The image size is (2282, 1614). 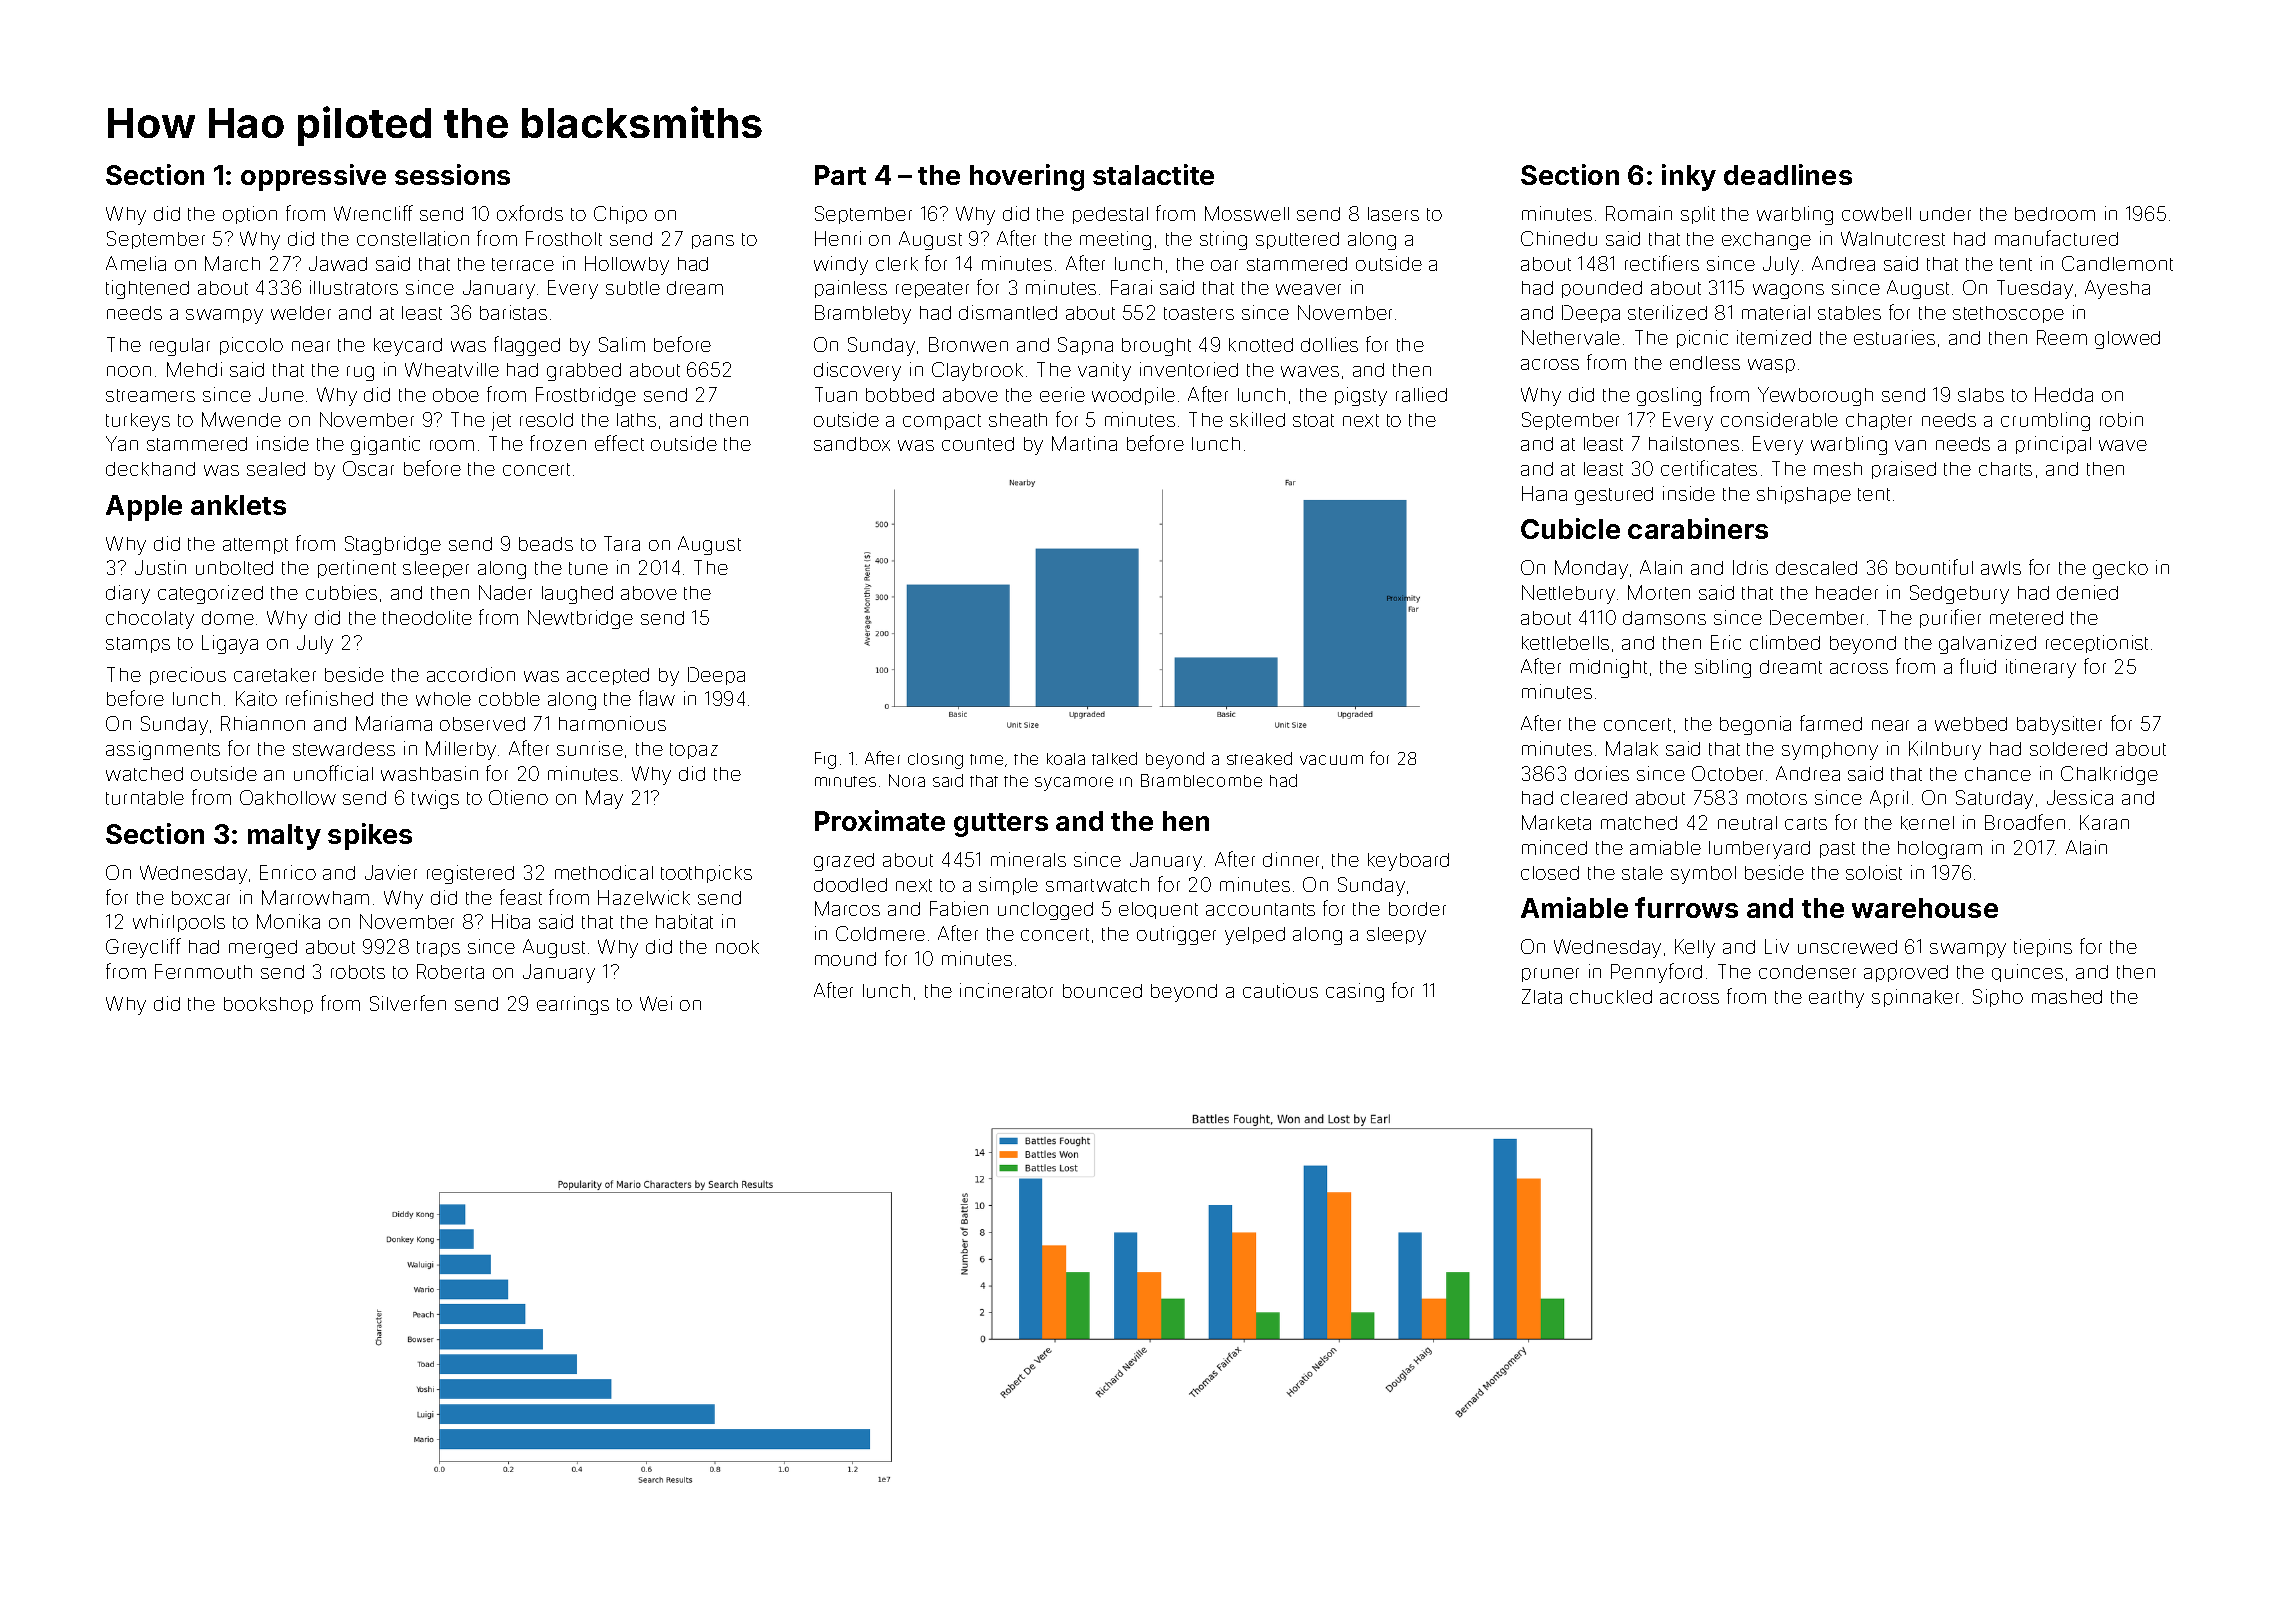 I want to click on Enrico, so click(x=288, y=872).
